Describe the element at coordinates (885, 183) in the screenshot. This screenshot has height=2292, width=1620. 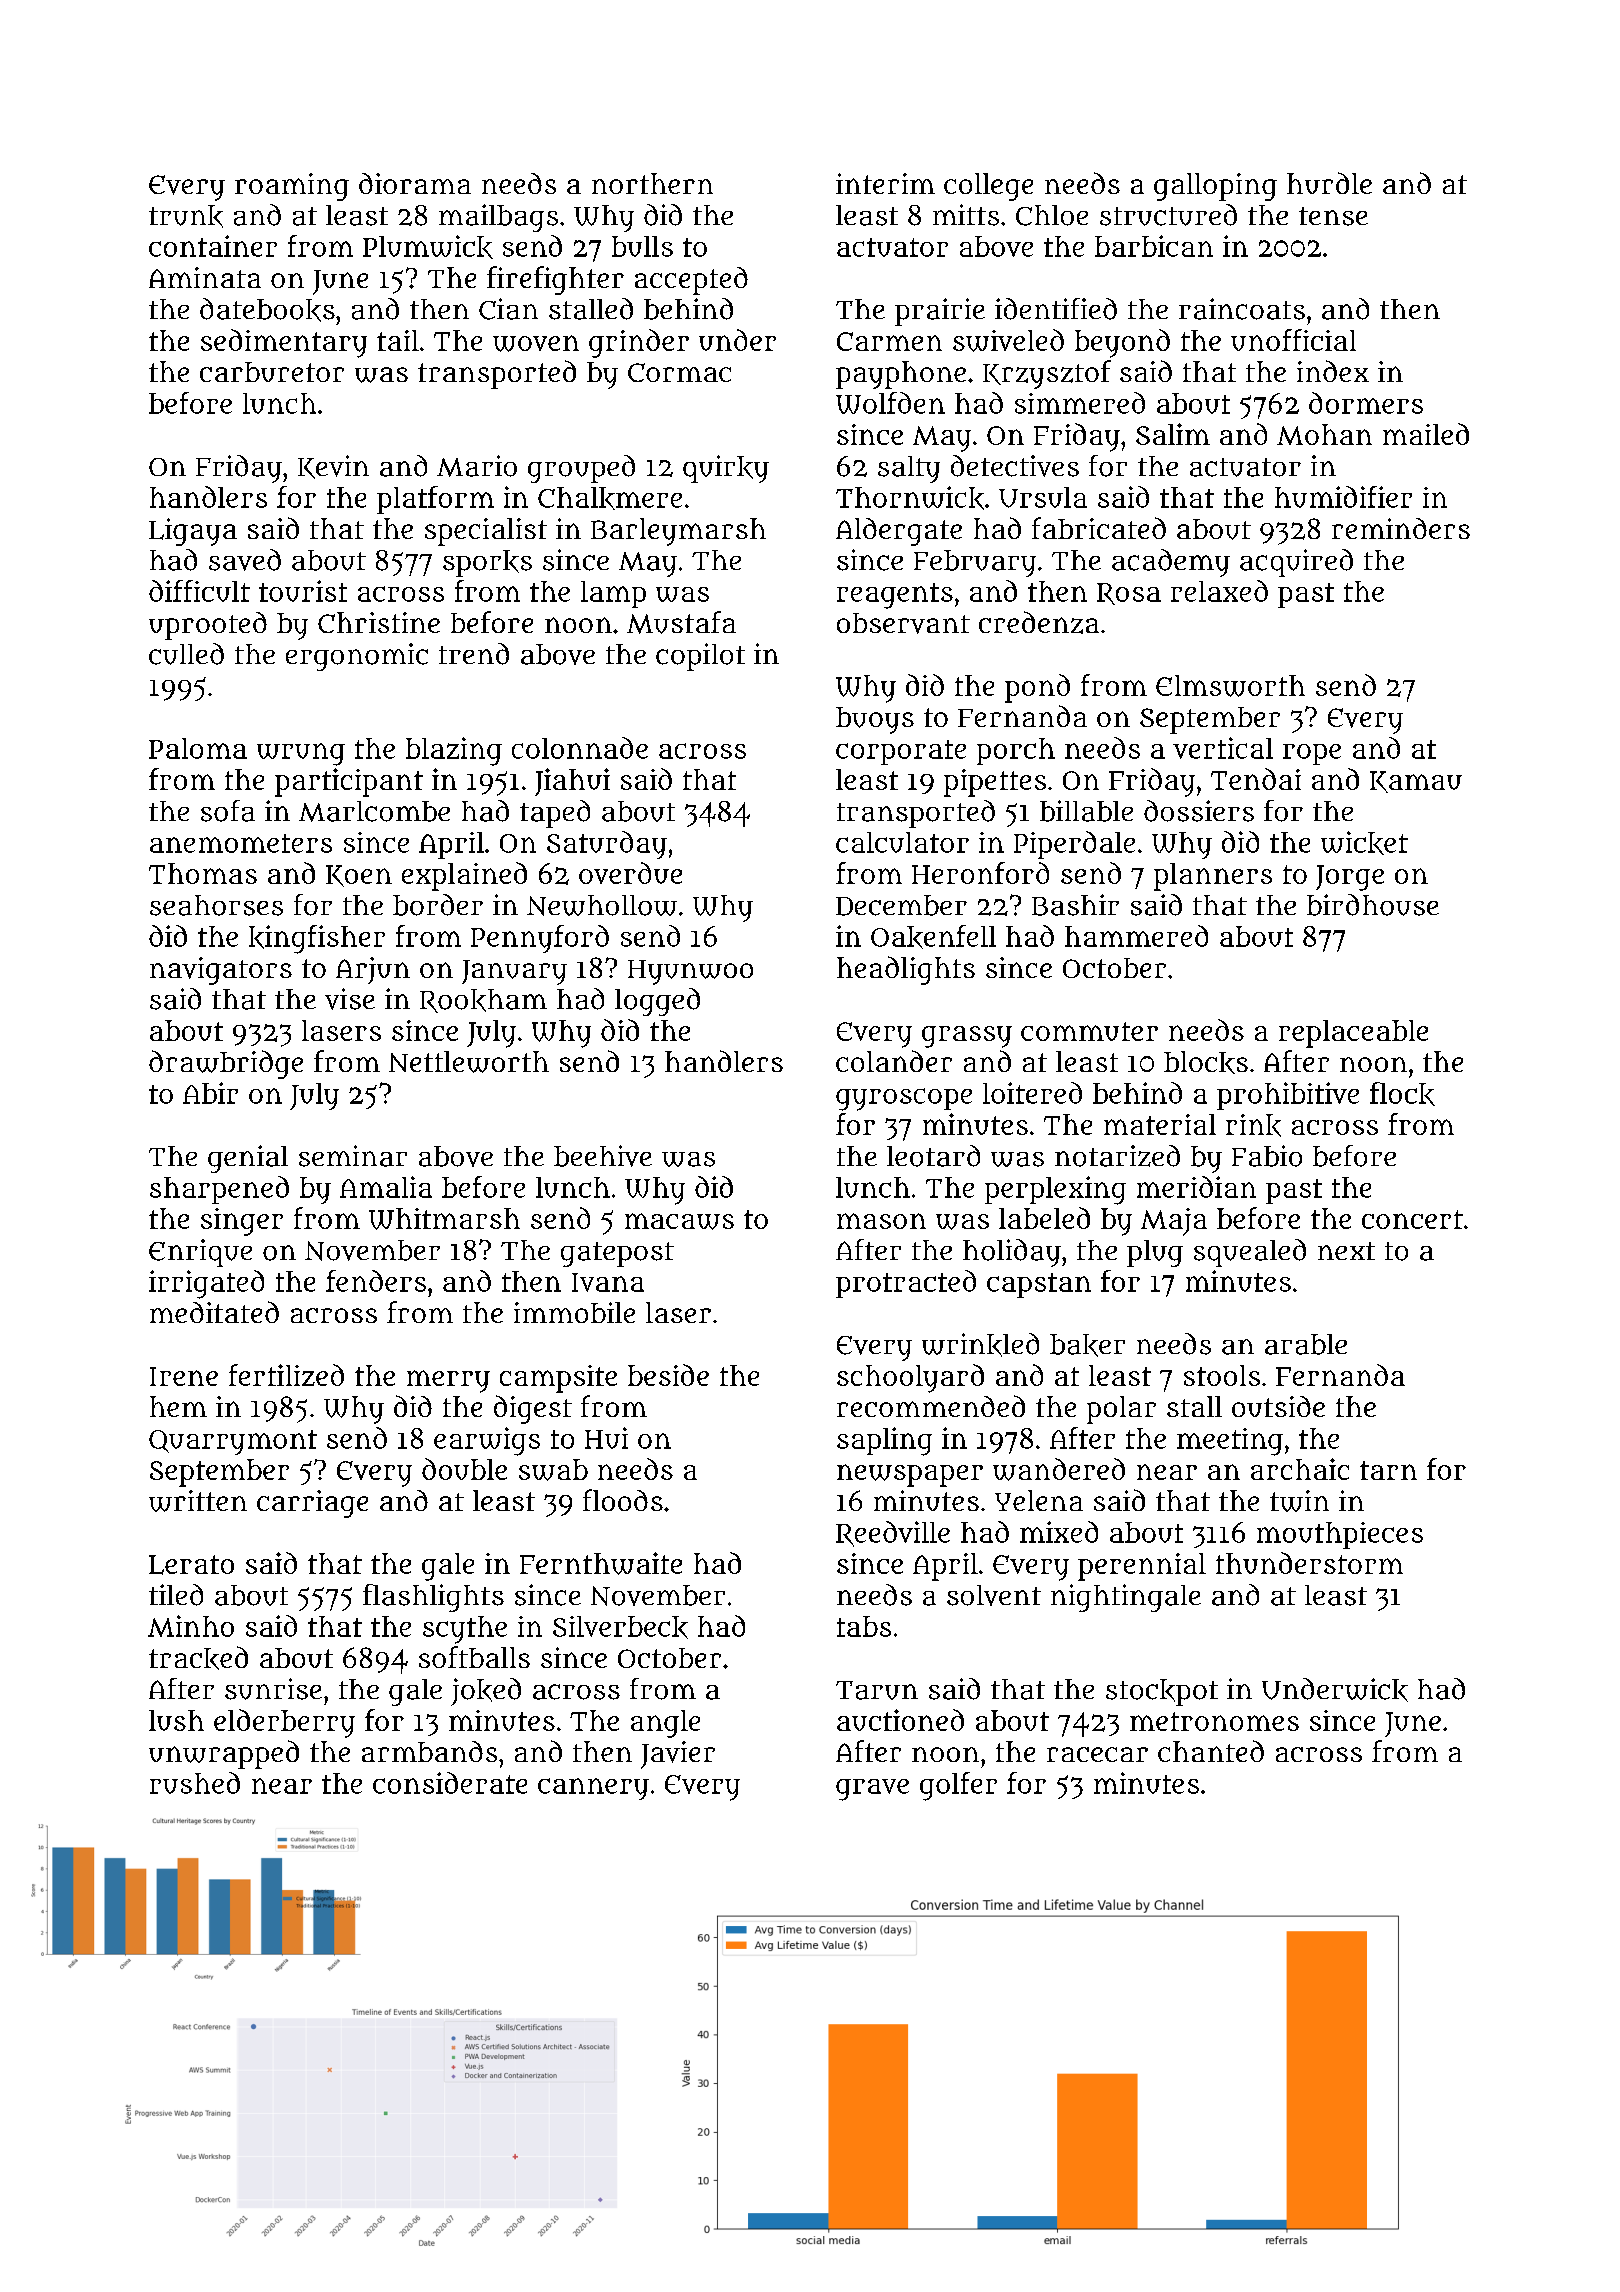
I see `interim` at that location.
